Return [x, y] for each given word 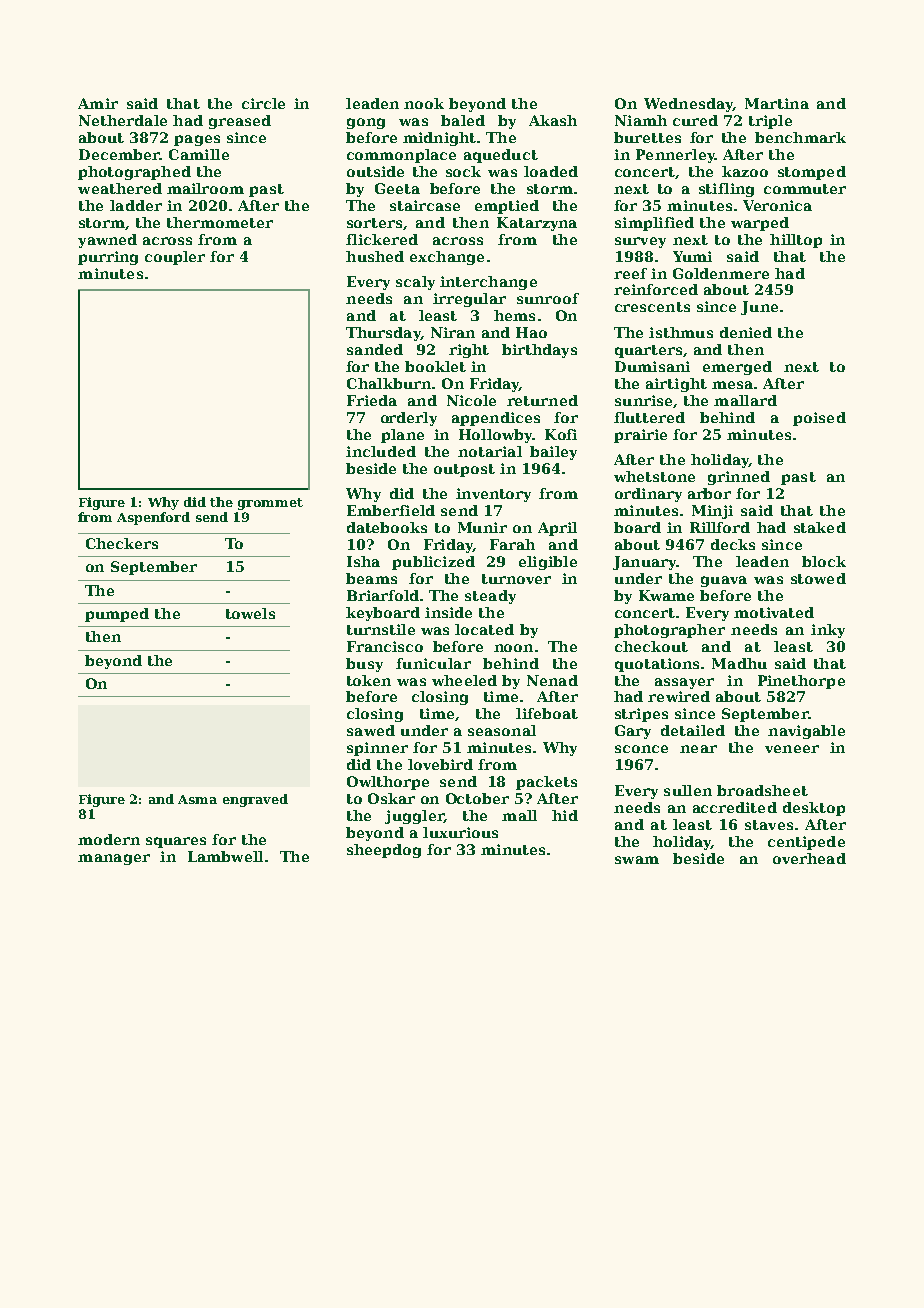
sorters [374, 223]
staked [820, 527]
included [381, 451]
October [477, 798]
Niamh [641, 120]
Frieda [372, 400]
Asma [197, 799]
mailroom [205, 188]
